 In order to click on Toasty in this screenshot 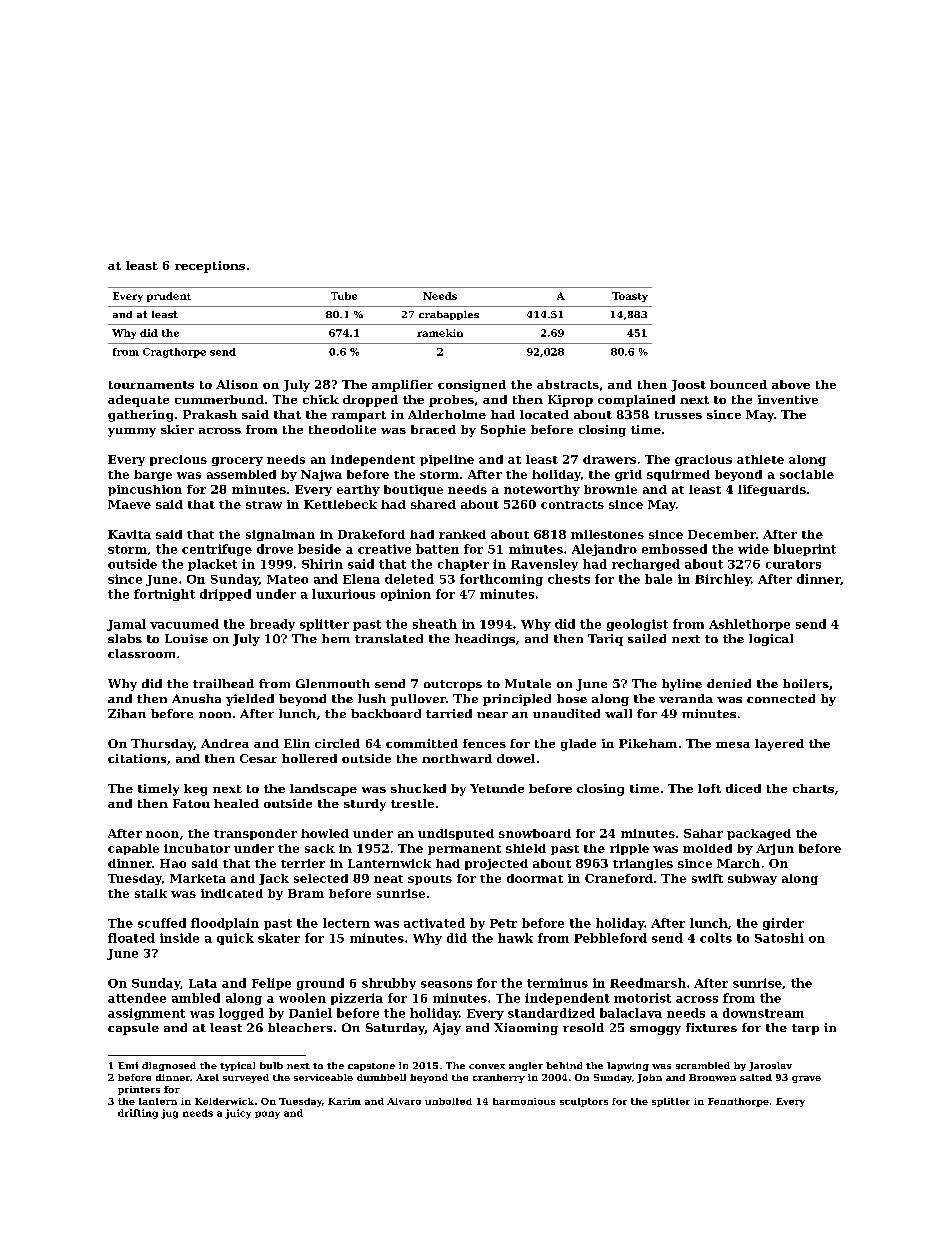, I will do `click(630, 297)`.
